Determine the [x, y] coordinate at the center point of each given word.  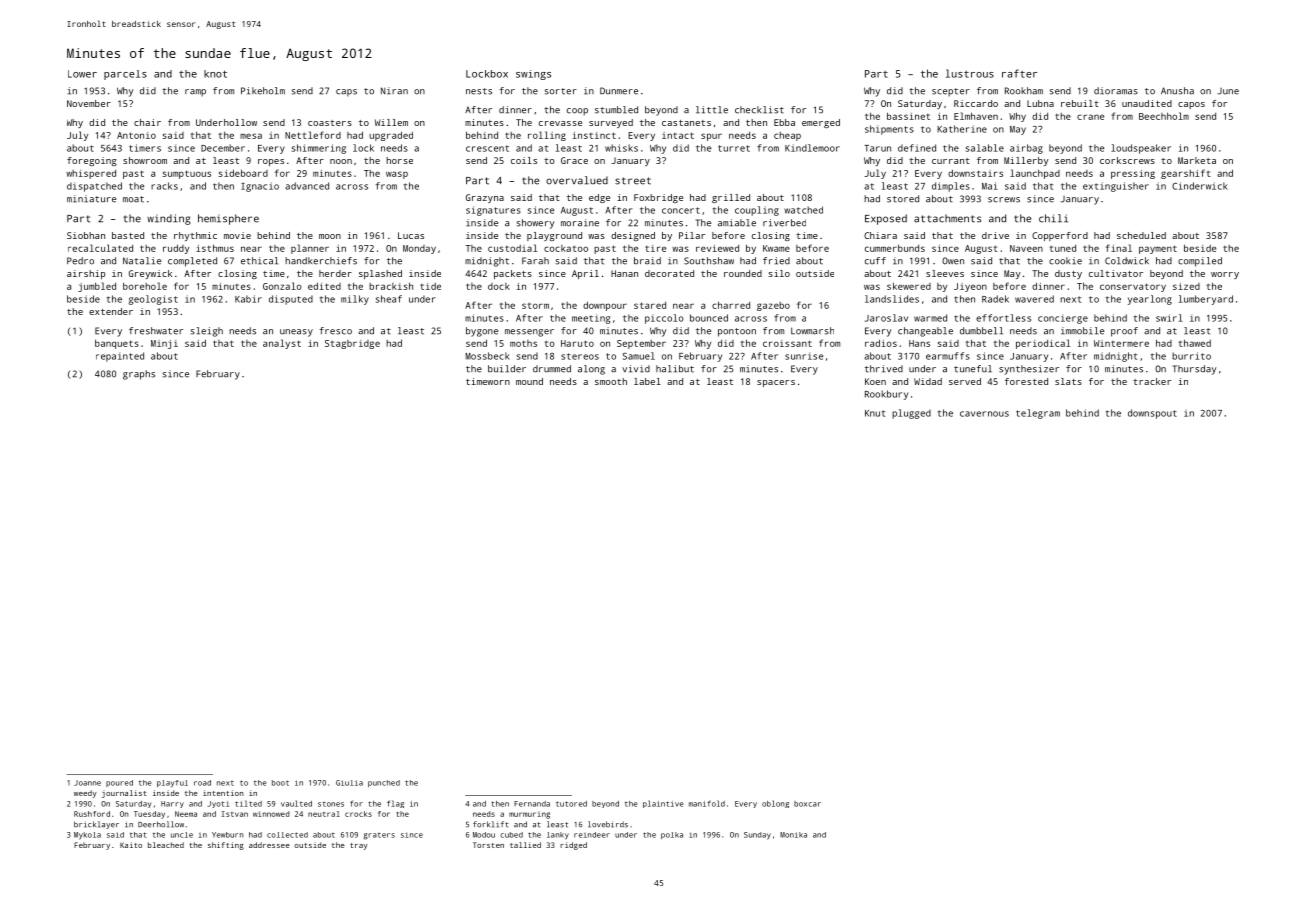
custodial [512, 248]
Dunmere [619, 91]
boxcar [807, 804]
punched [384, 783]
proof [1124, 332]
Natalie [142, 261]
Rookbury [886, 395]
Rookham [1024, 91]
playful [172, 784]
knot [215, 74]
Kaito [131, 845]
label [647, 381]
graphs [139, 375]
